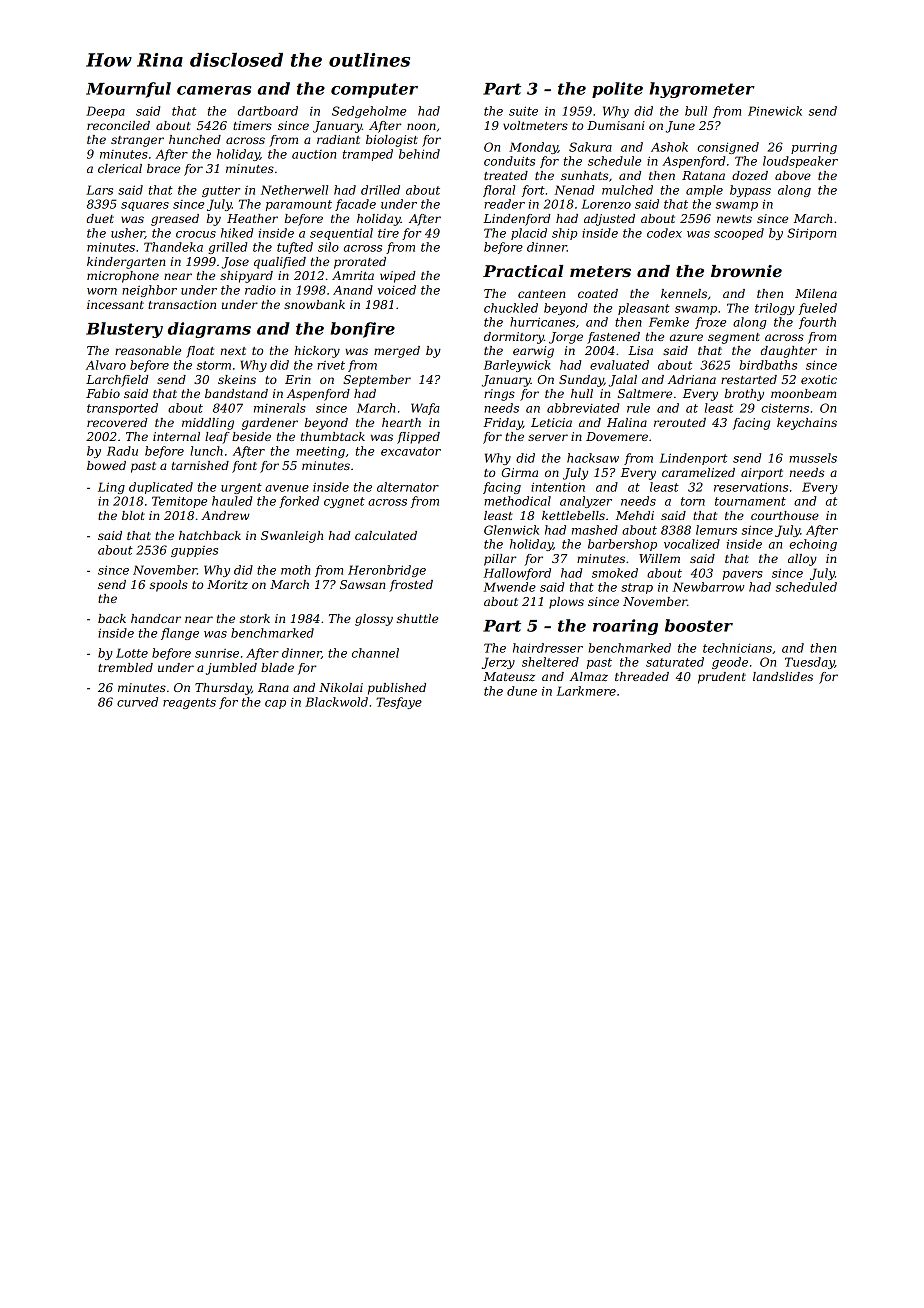 This screenshot has width=924, height=1308. What do you see at coordinates (106, 365) in the screenshot?
I see `Alvaro` at bounding box center [106, 365].
